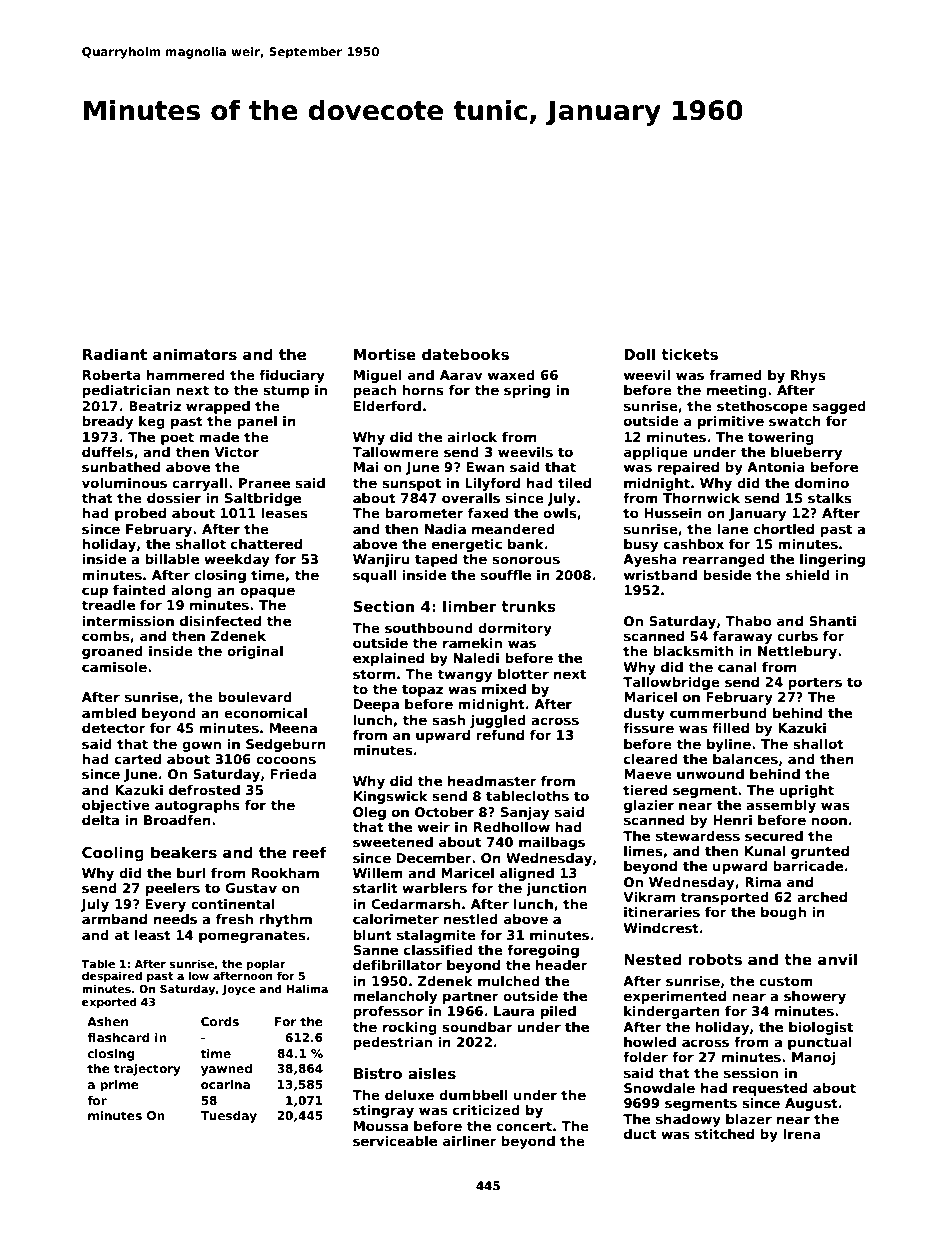 This screenshot has width=952, height=1233. I want to click on intermission, so click(128, 621).
